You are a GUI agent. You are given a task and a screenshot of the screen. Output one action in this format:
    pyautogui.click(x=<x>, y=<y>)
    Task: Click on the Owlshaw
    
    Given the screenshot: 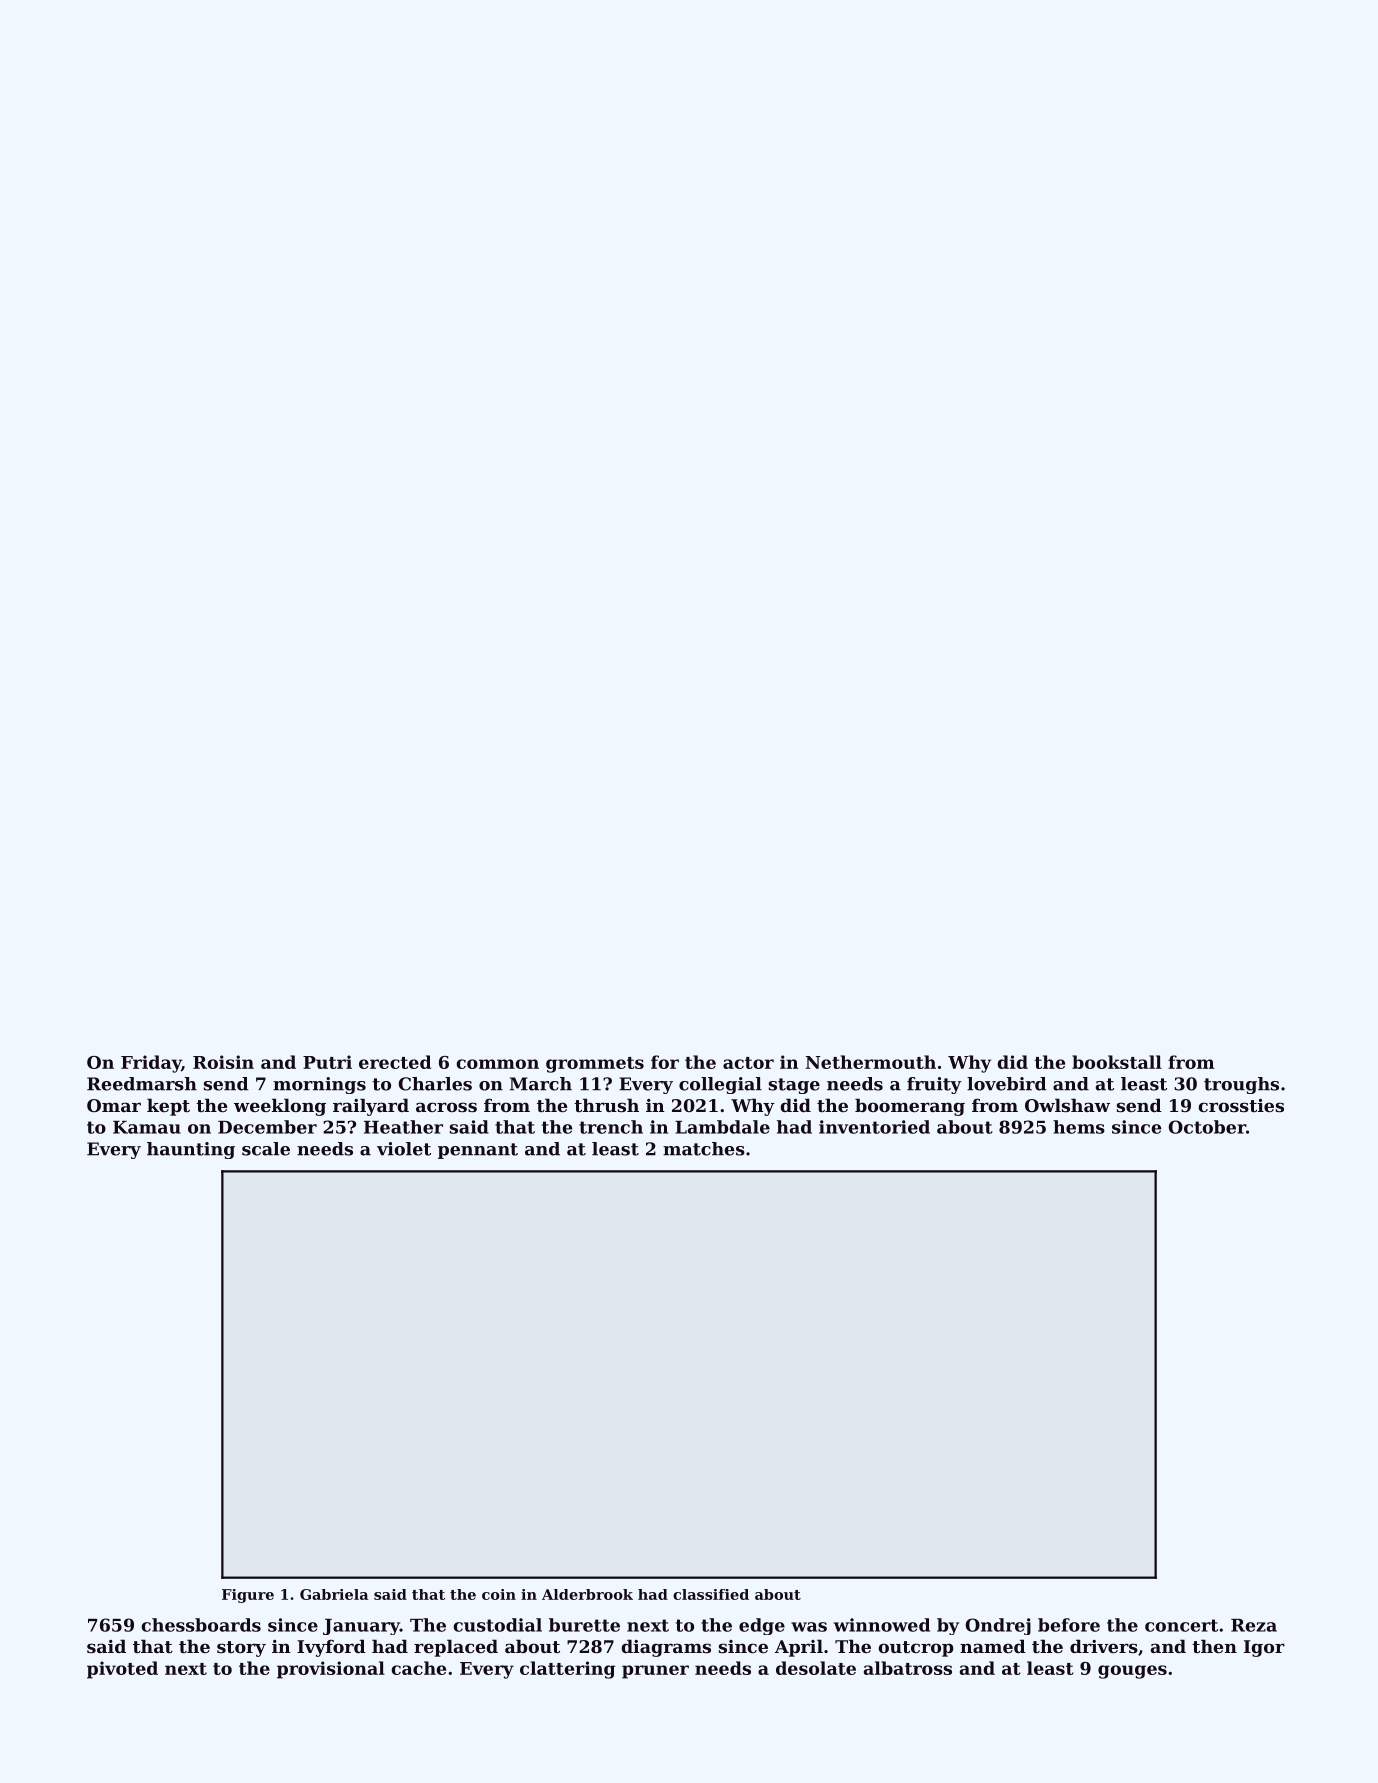 What is the action you would take?
    pyautogui.click(x=1067, y=1105)
